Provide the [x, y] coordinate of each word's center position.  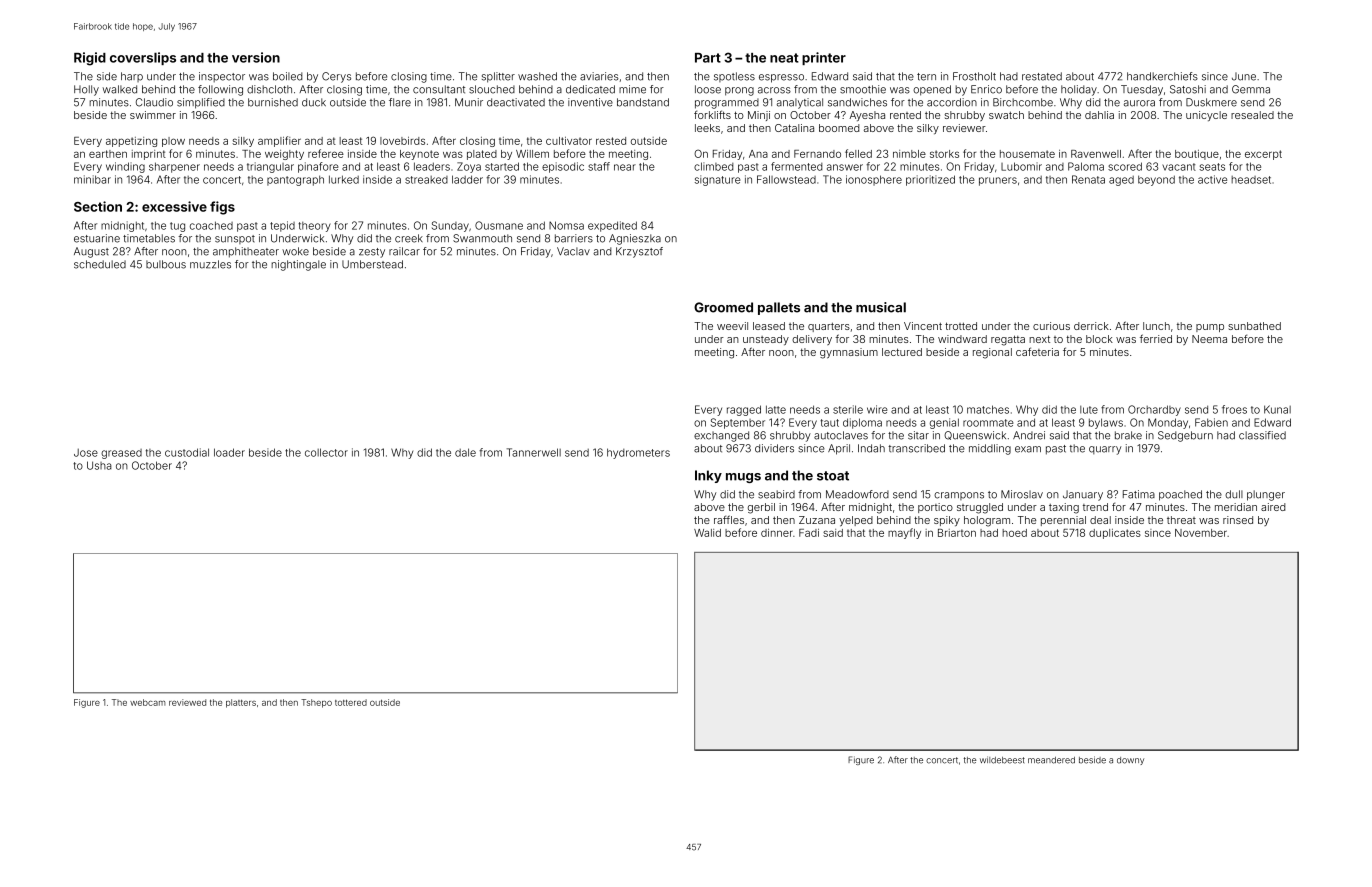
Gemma [1251, 89]
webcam [147, 702]
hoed [1014, 533]
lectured [902, 352]
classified [1262, 435]
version [256, 57]
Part [708, 58]
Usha [99, 465]
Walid [707, 533]
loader [229, 452]
